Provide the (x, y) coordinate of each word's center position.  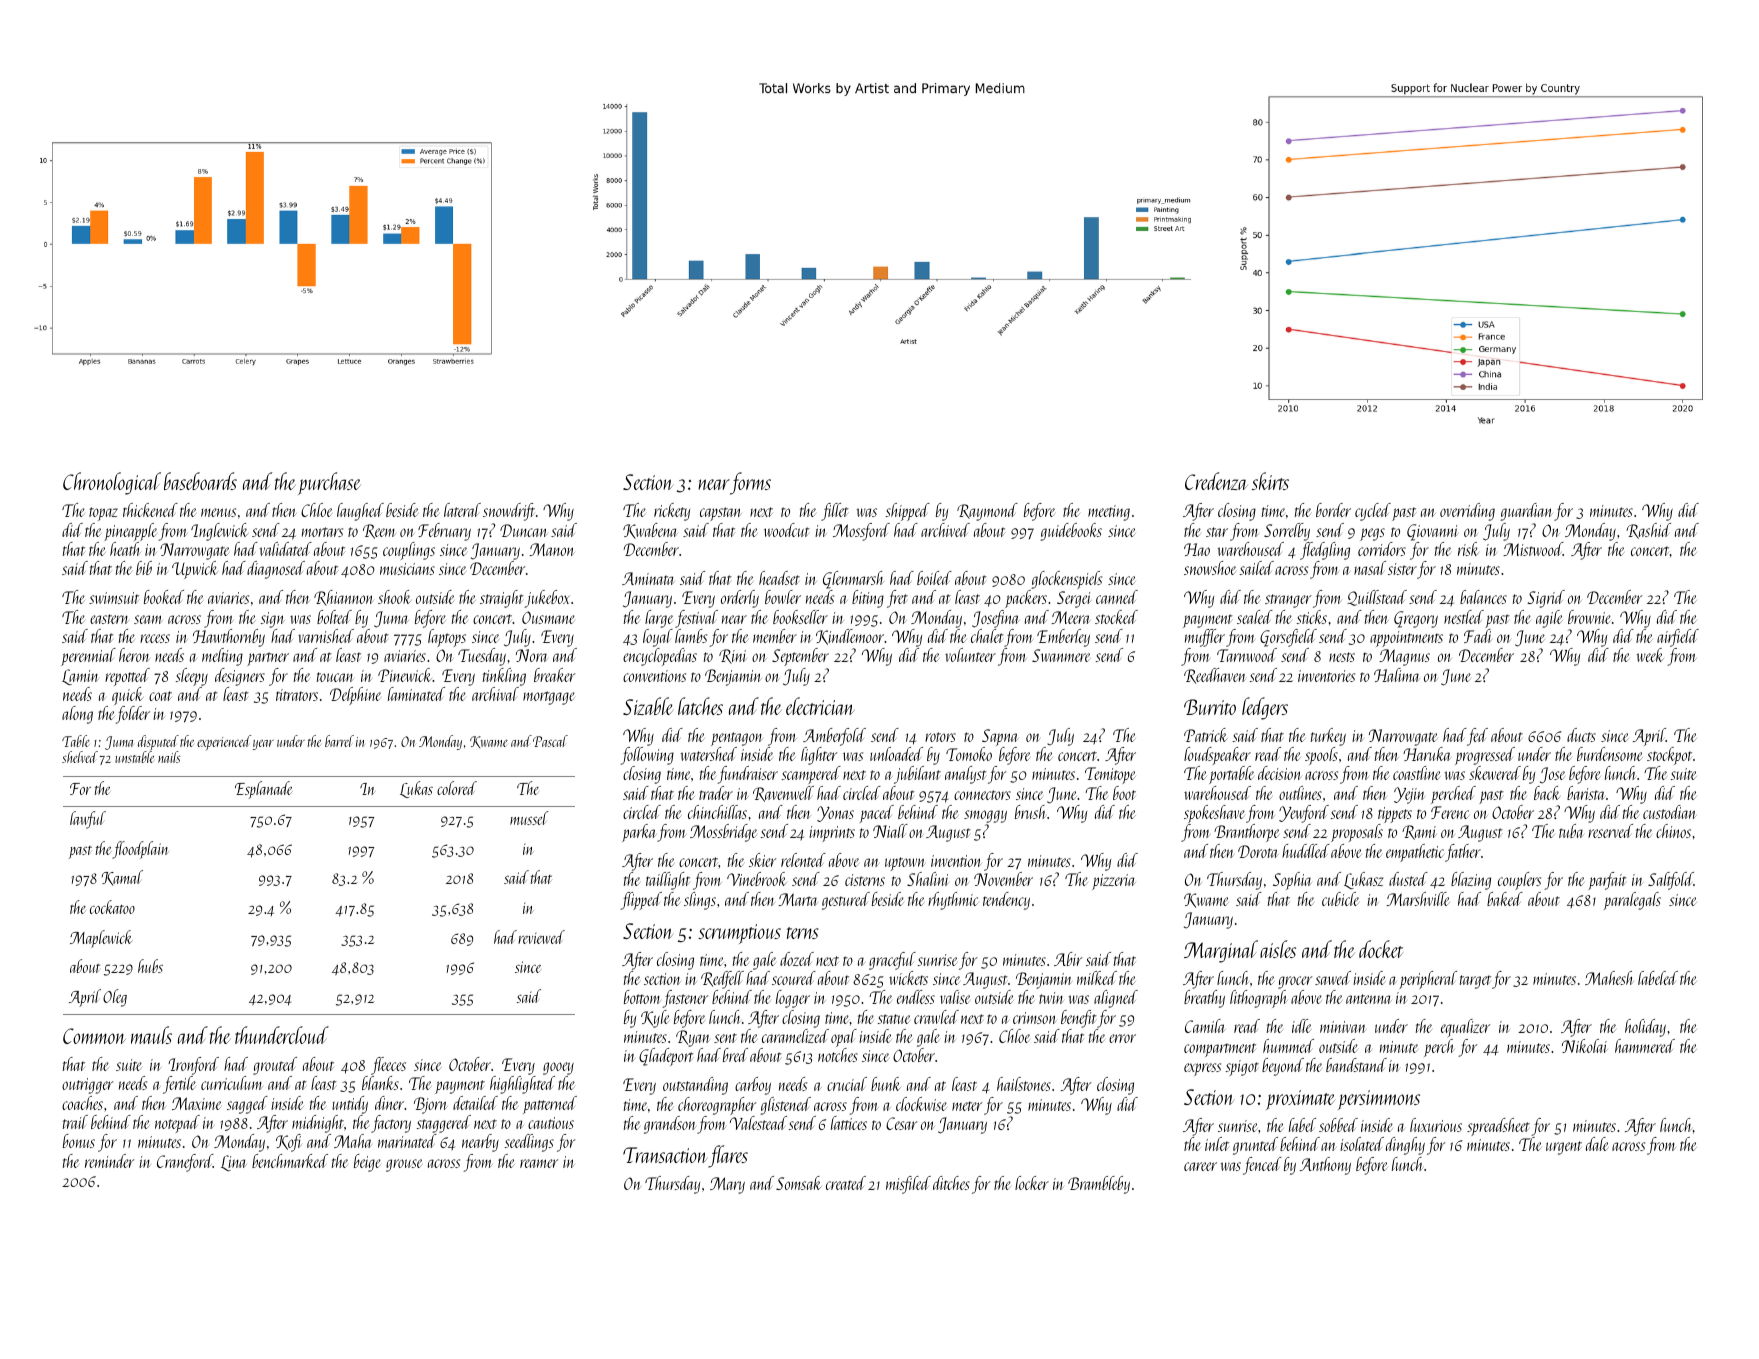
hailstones (1024, 1084)
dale (1597, 1144)
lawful (88, 820)
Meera (1071, 617)
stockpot (1669, 756)
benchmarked (290, 1161)
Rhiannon (344, 598)
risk (1468, 549)
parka (639, 833)
